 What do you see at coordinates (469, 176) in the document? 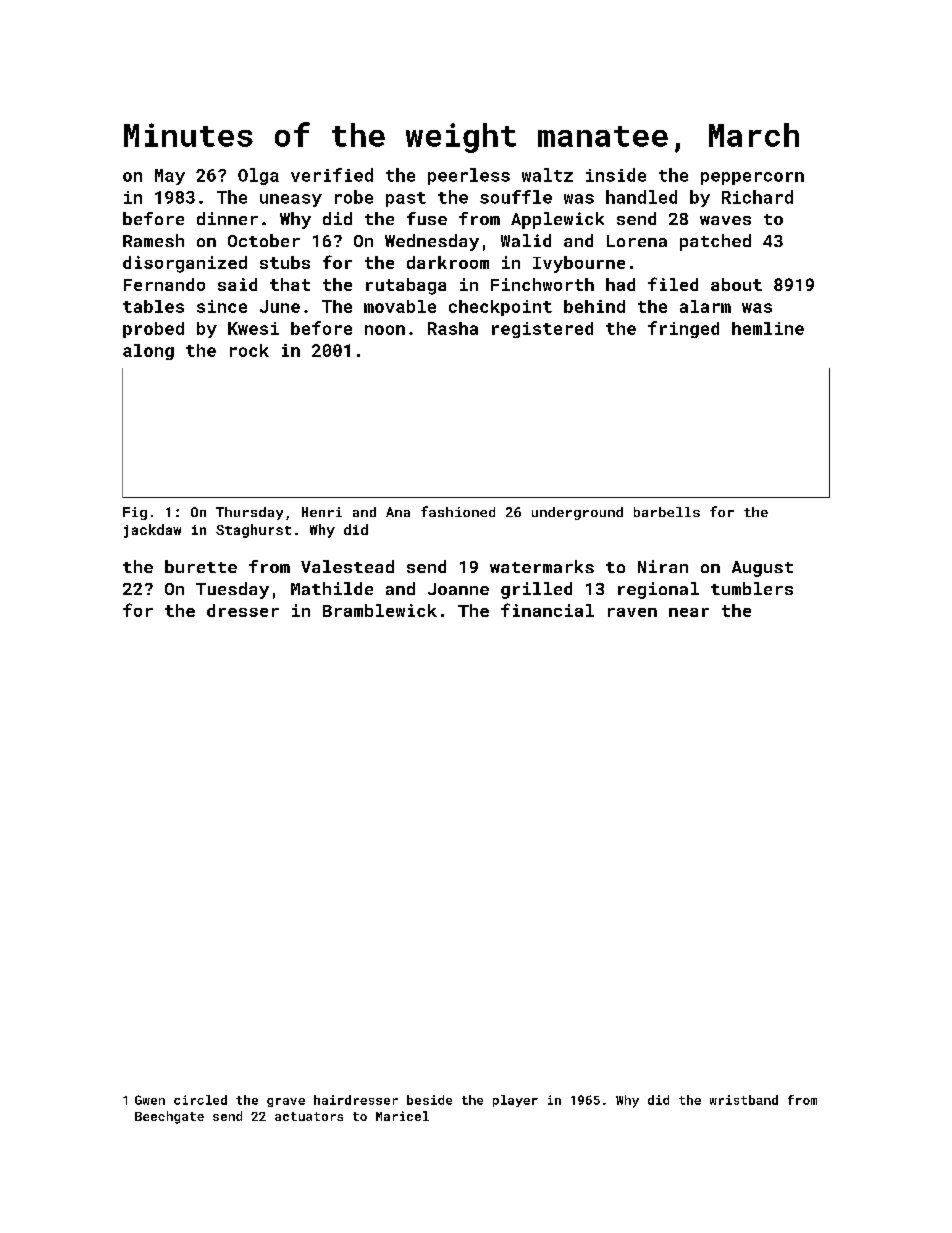
I see `peerless` at bounding box center [469, 176].
